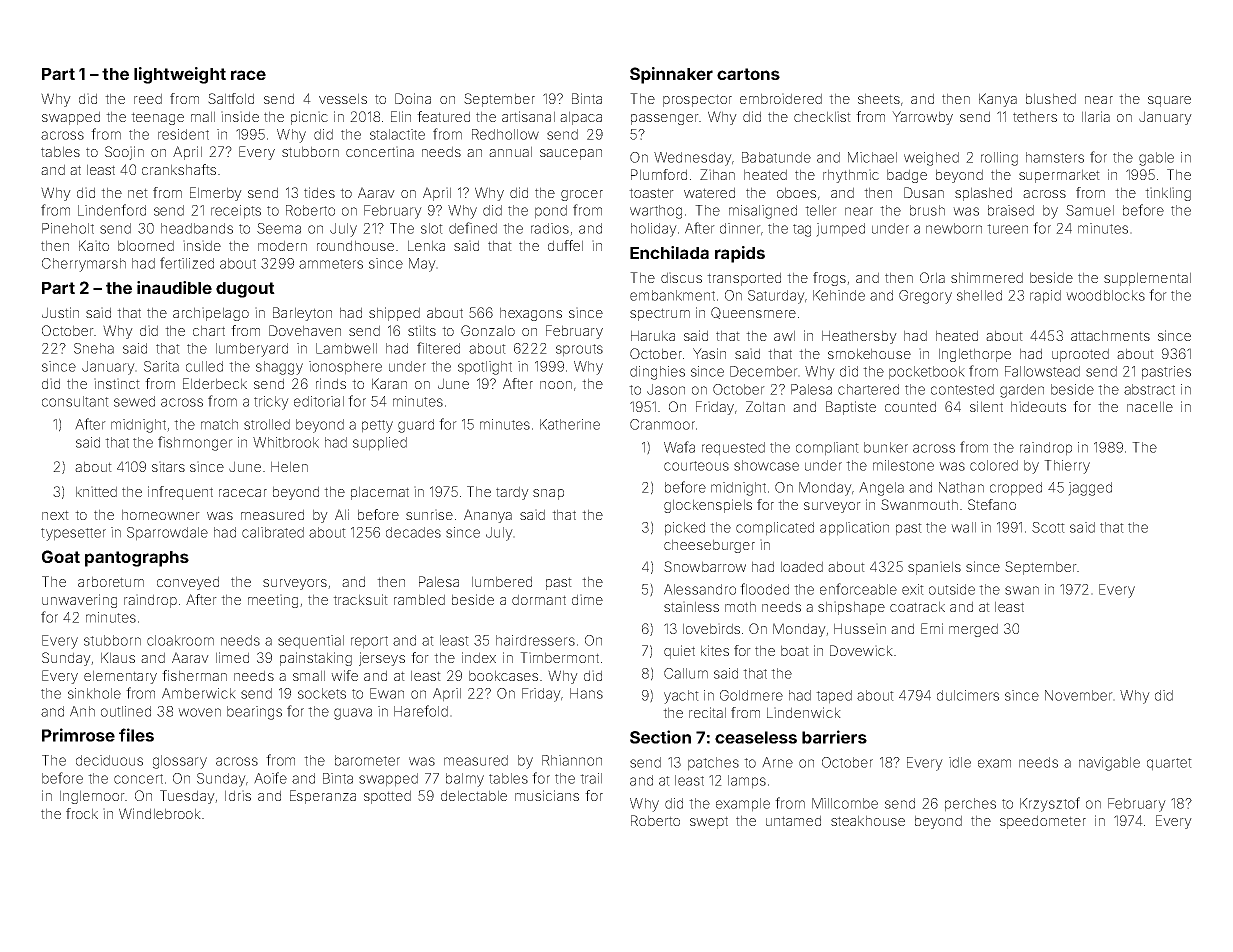  I want to click on swept, so click(709, 822).
